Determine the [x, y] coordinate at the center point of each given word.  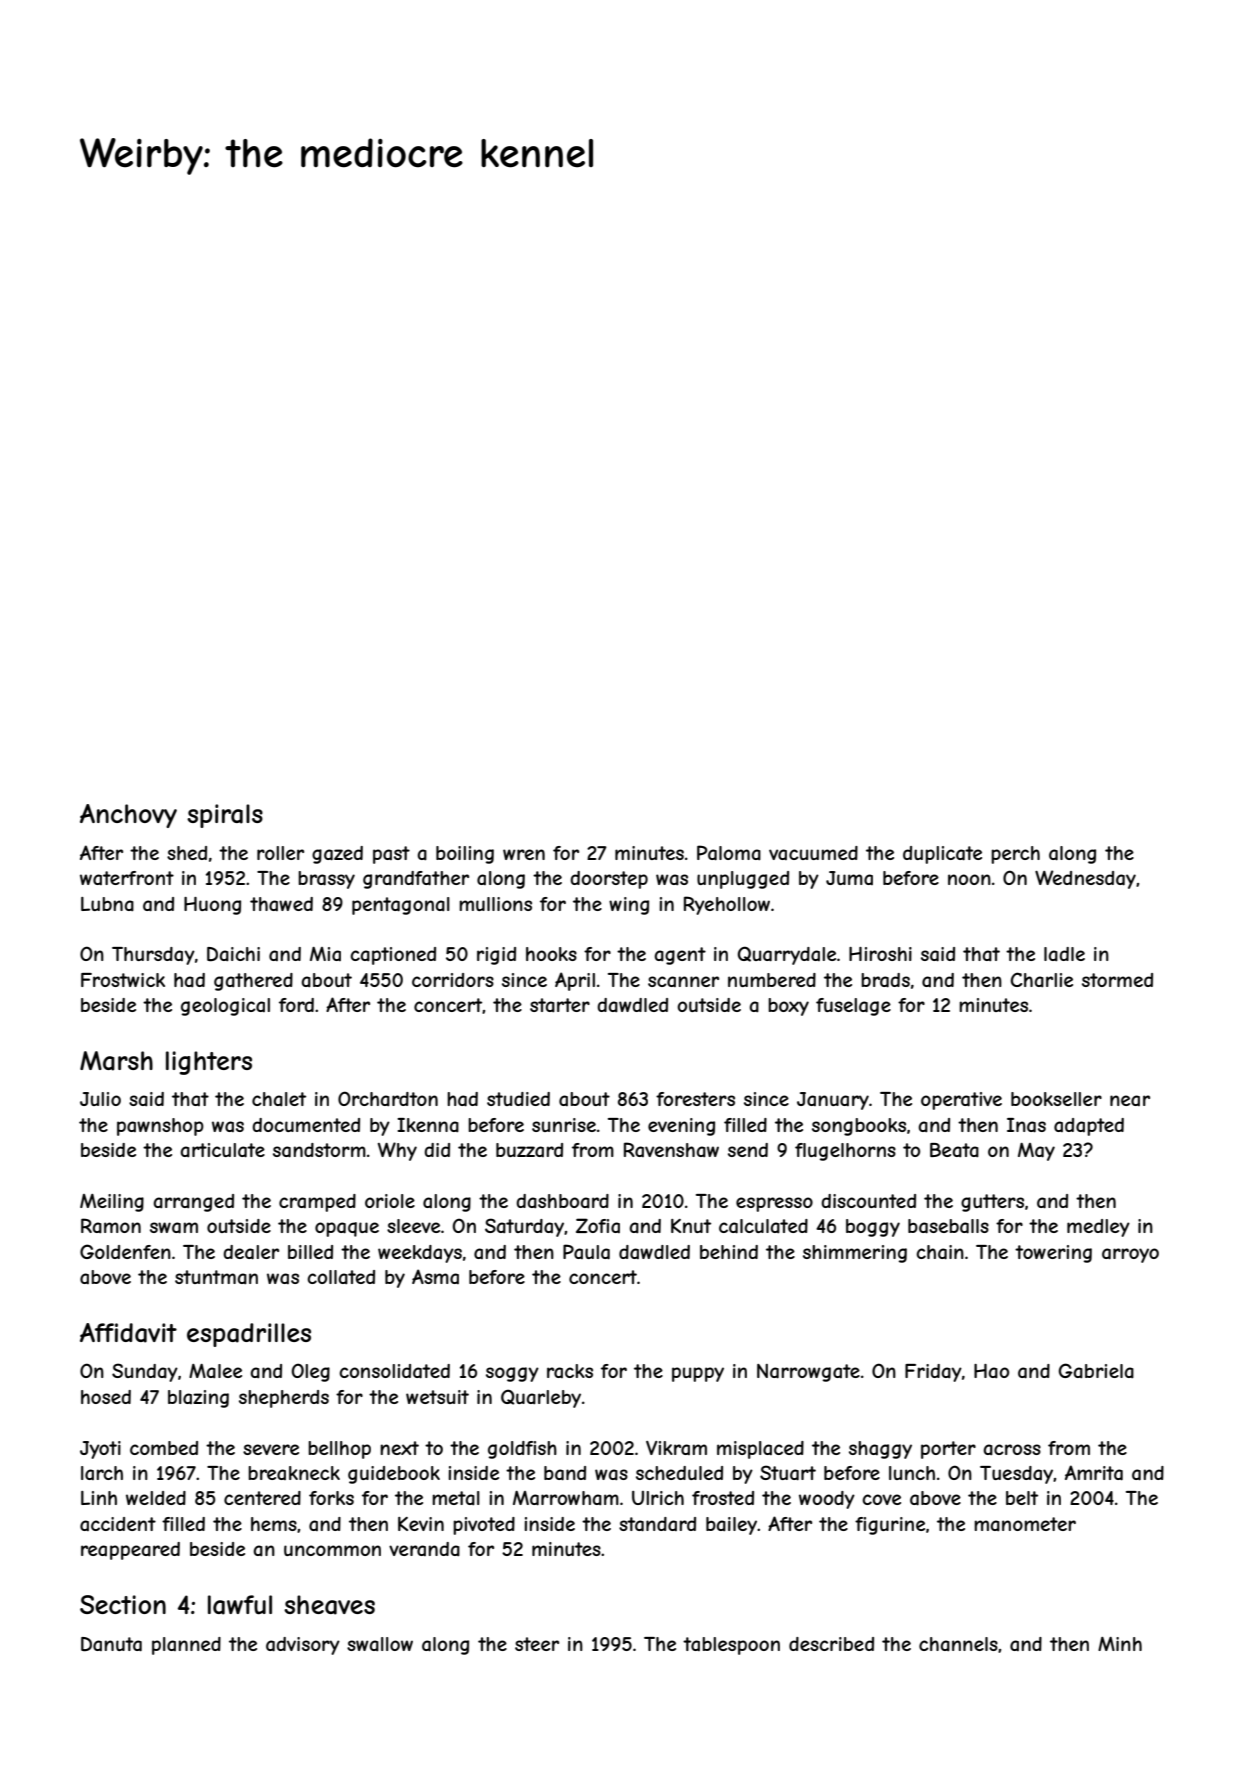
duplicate [942, 855]
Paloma [729, 853]
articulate [222, 1150]
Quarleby [541, 1398]
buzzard [529, 1150]
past [391, 855]
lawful [240, 1605]
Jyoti [100, 1450]
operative [961, 1101]
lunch [912, 1473]
